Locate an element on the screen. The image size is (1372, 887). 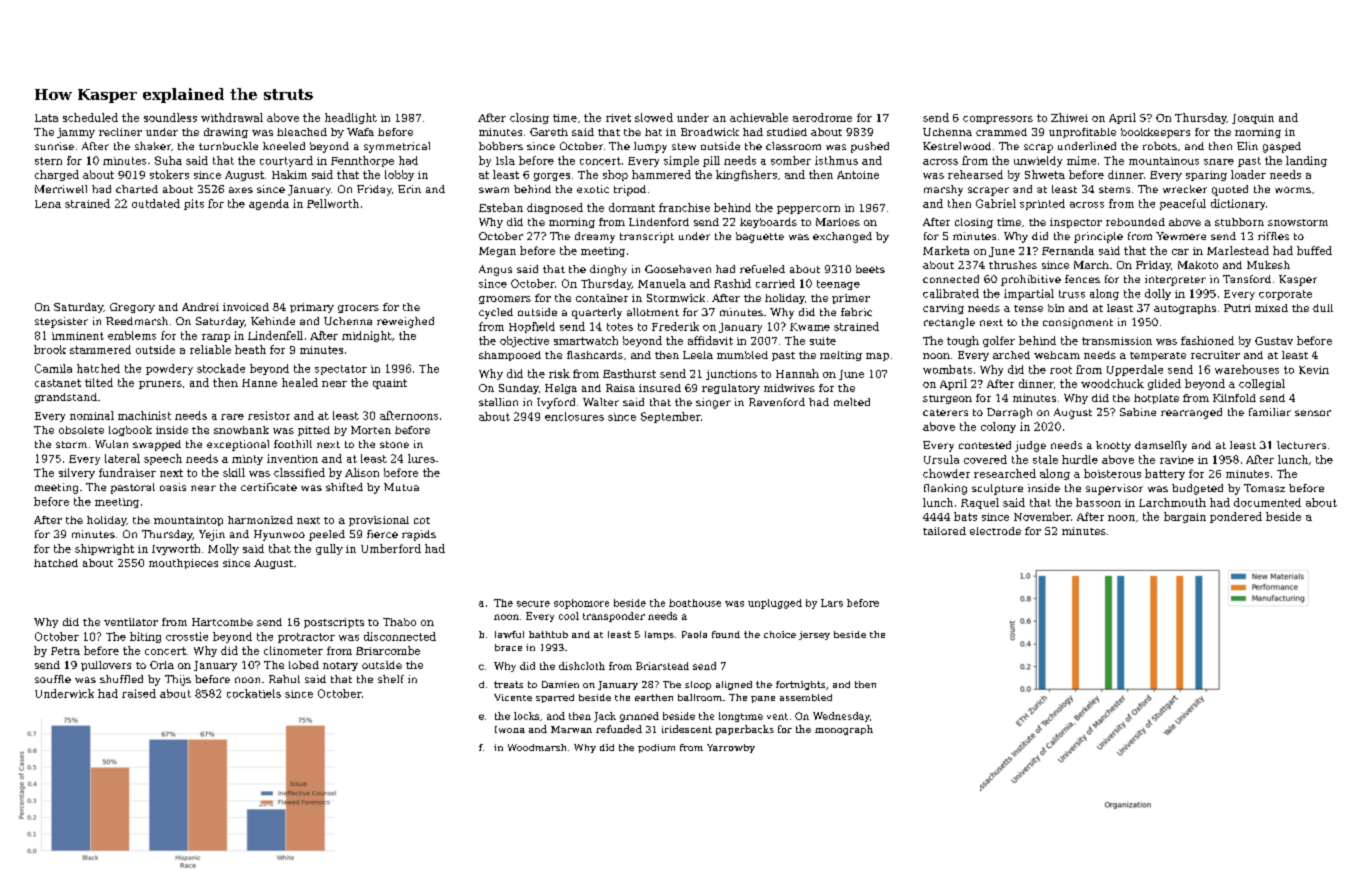
Ravenford is located at coordinates (777, 402).
